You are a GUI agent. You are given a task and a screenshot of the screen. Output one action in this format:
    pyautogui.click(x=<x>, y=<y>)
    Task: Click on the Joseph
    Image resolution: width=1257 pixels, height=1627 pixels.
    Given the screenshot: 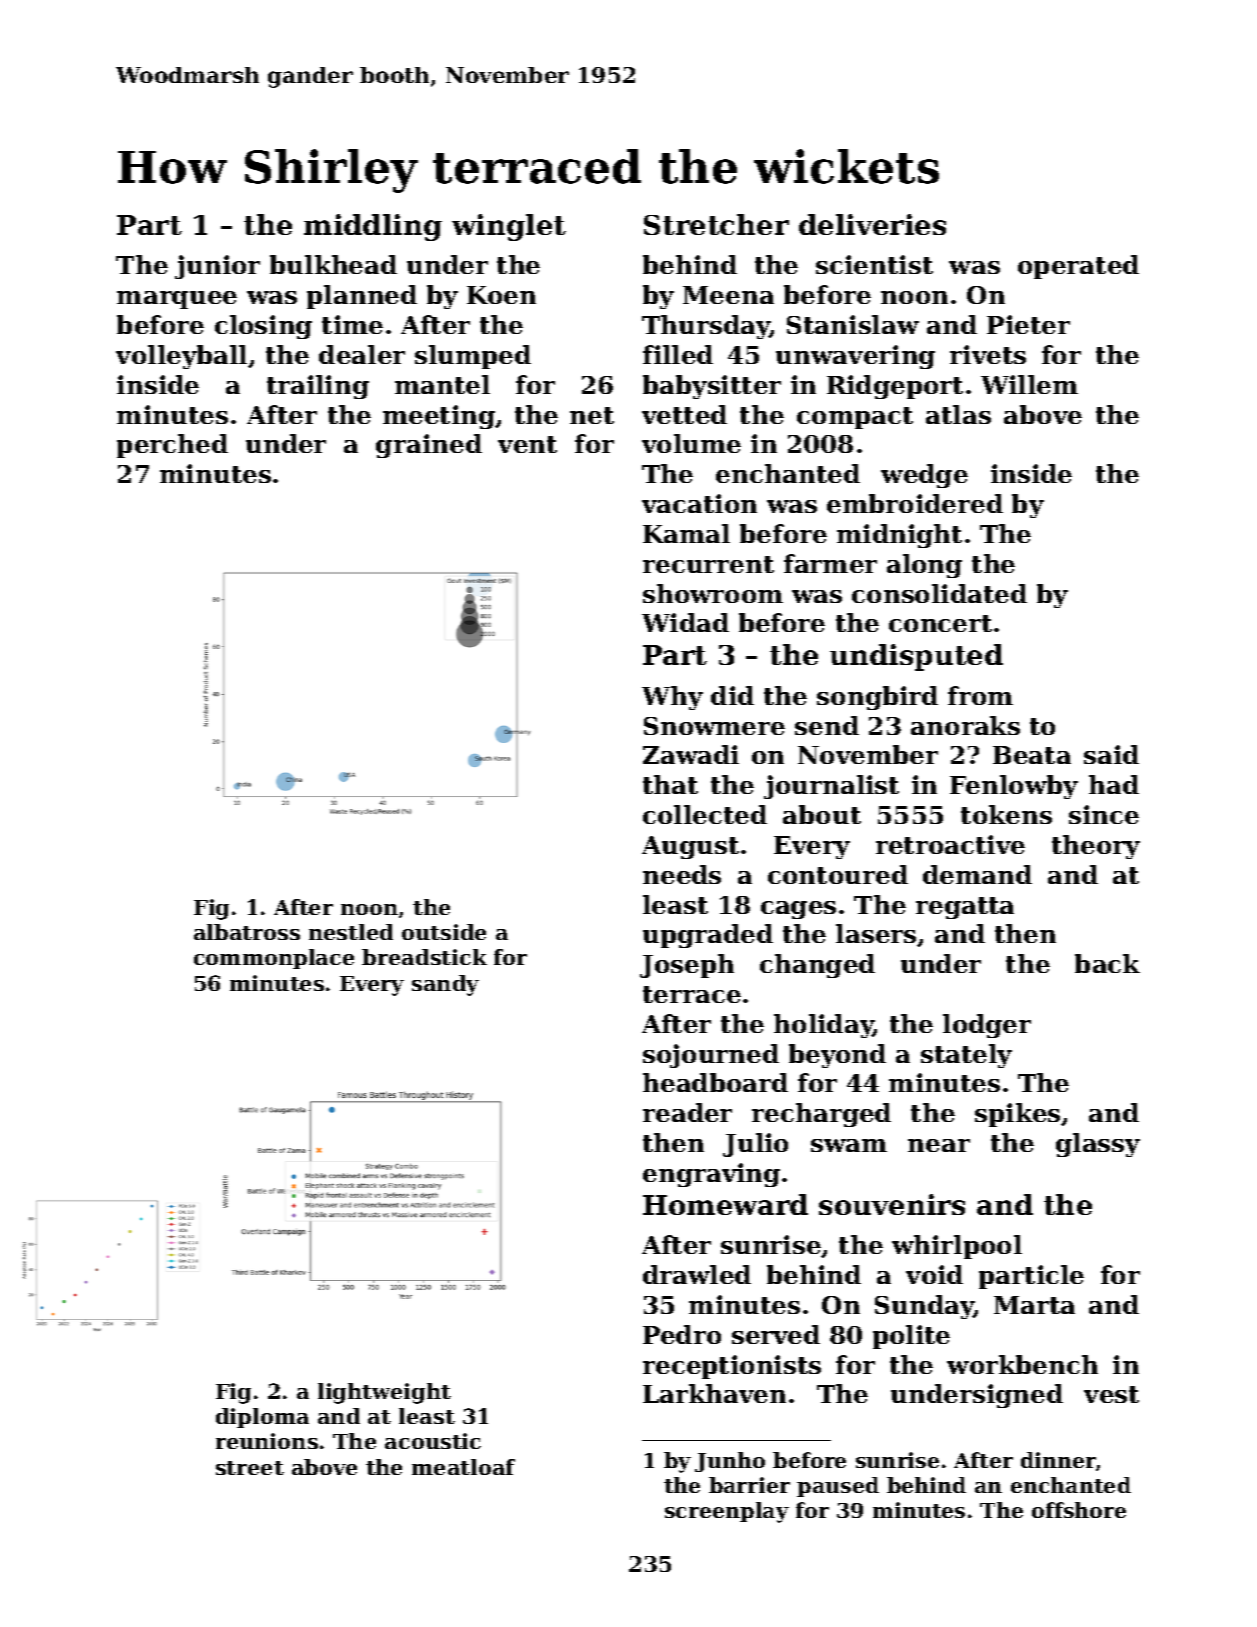 What is the action you would take?
    pyautogui.click(x=687, y=966)
